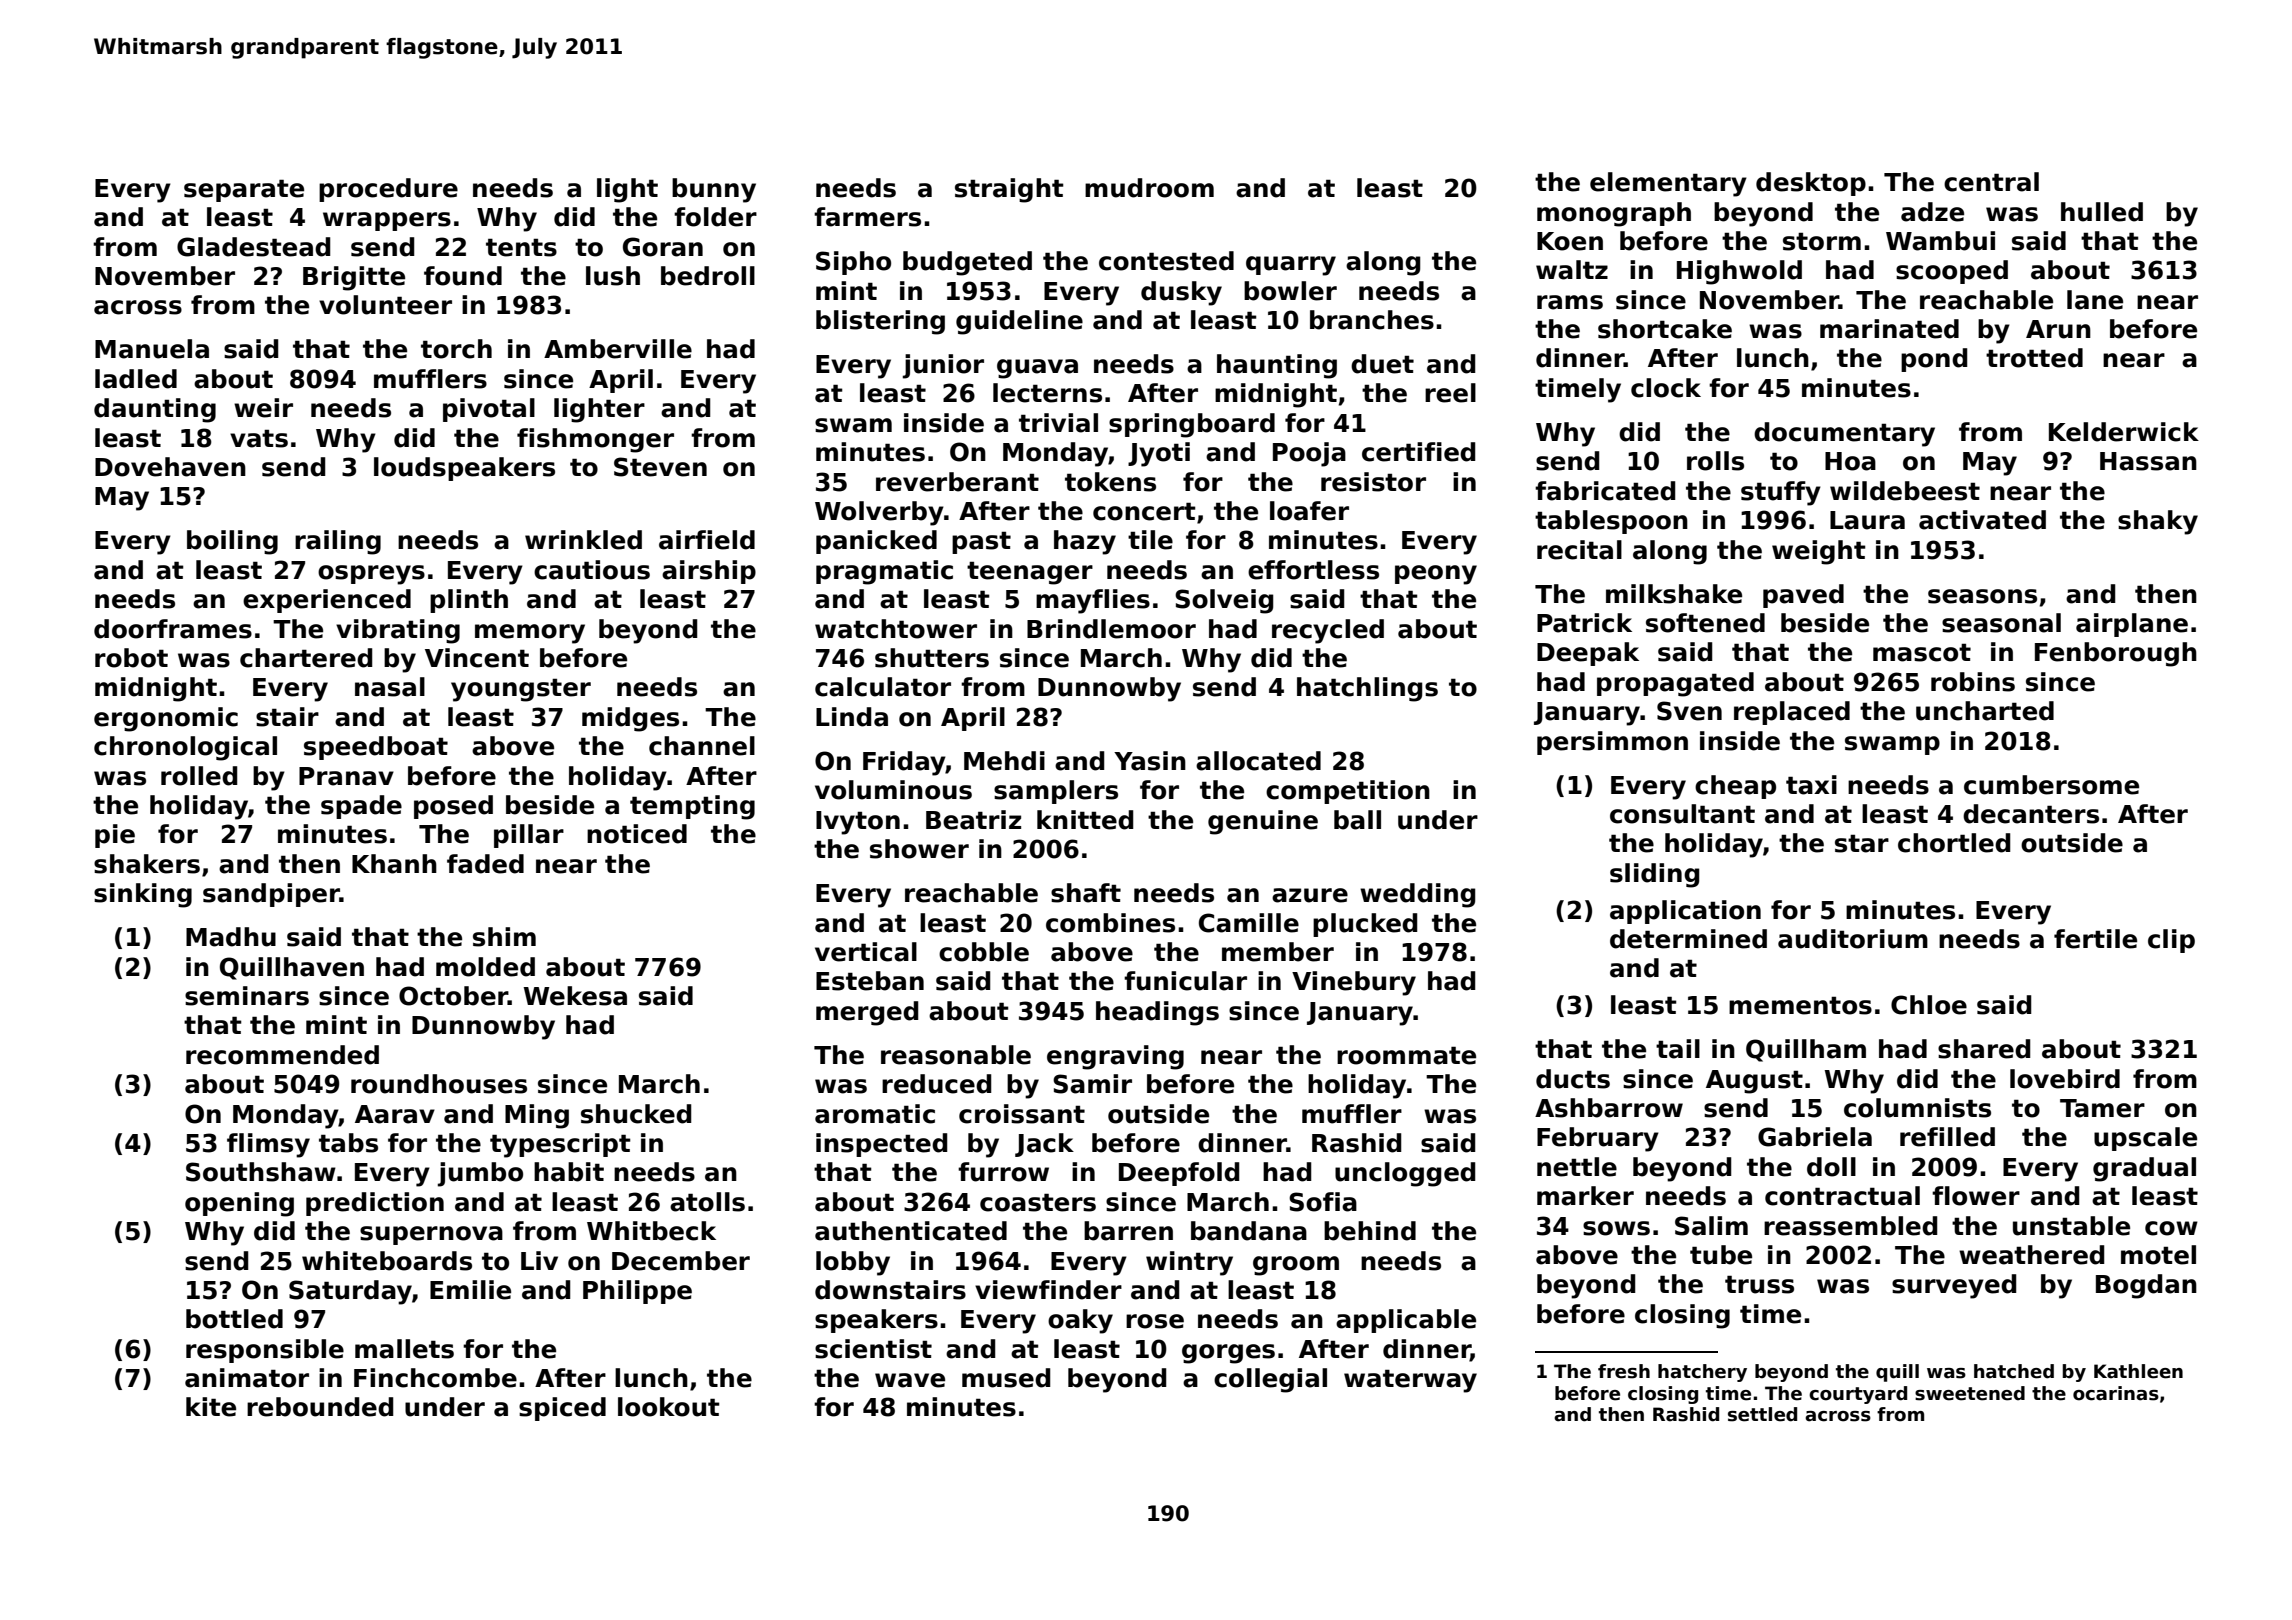 The width and height of the page is (2292, 1620). I want to click on chortled, so click(1954, 843).
